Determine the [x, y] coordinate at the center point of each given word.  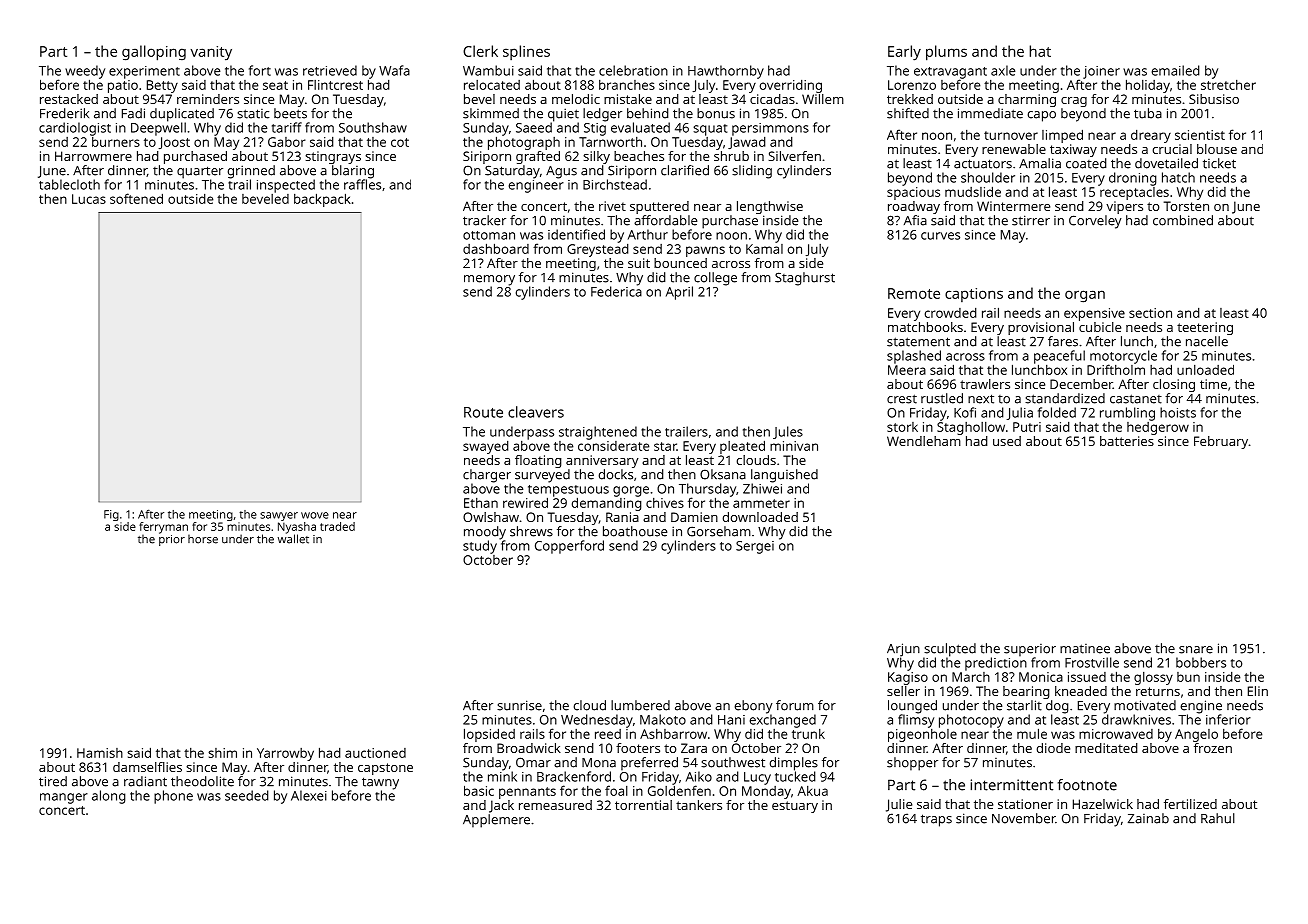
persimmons [770, 129]
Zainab [1148, 818]
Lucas [89, 199]
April [679, 293]
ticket [1219, 163]
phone [173, 797]
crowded [950, 313]
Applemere [496, 821]
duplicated [182, 115]
